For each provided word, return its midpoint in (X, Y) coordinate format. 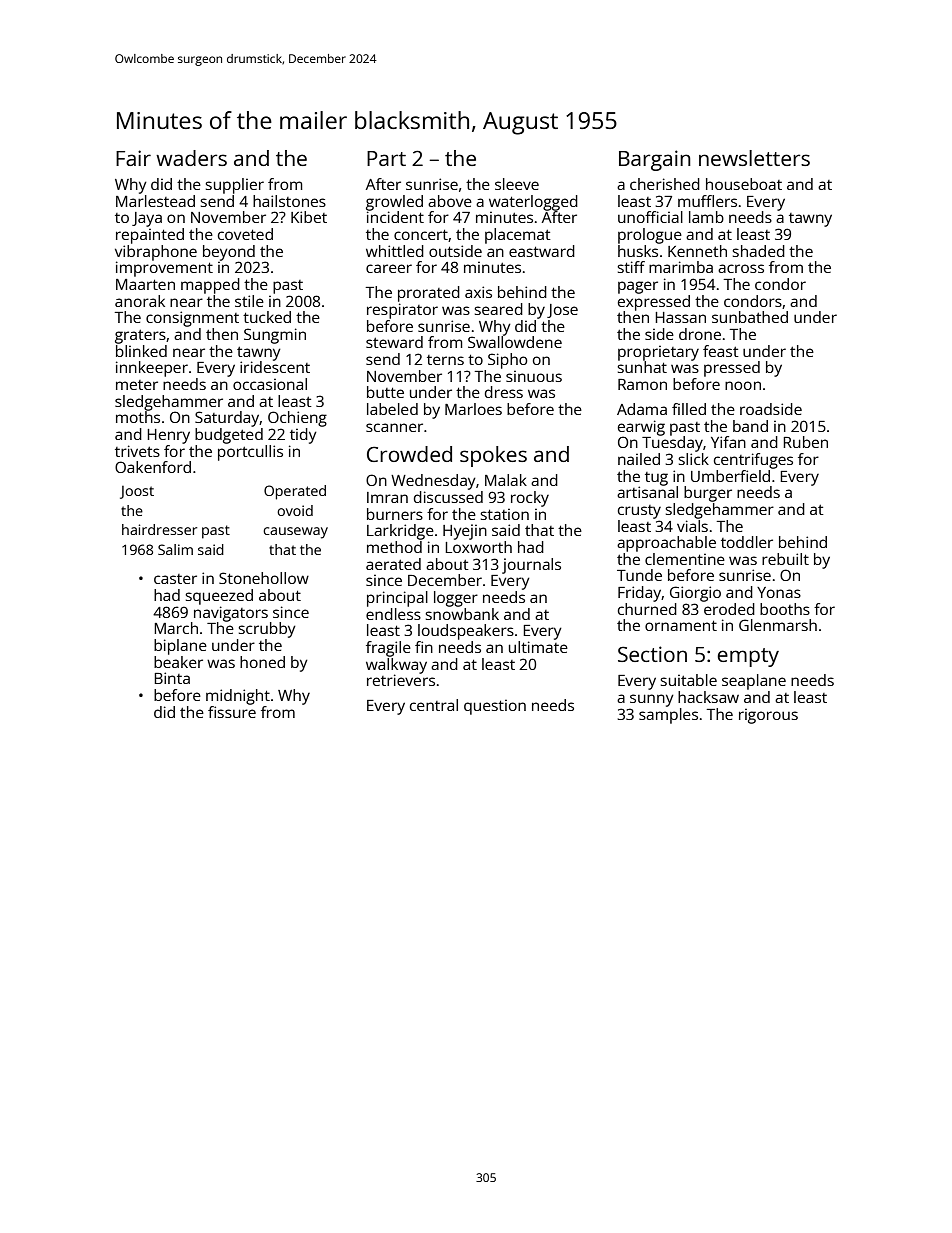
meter (137, 385)
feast (721, 351)
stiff (631, 267)
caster (175, 579)
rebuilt (785, 559)
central (434, 705)
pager (638, 287)
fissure (232, 712)
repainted (150, 236)
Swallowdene (515, 342)
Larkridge (400, 532)
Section (652, 654)
